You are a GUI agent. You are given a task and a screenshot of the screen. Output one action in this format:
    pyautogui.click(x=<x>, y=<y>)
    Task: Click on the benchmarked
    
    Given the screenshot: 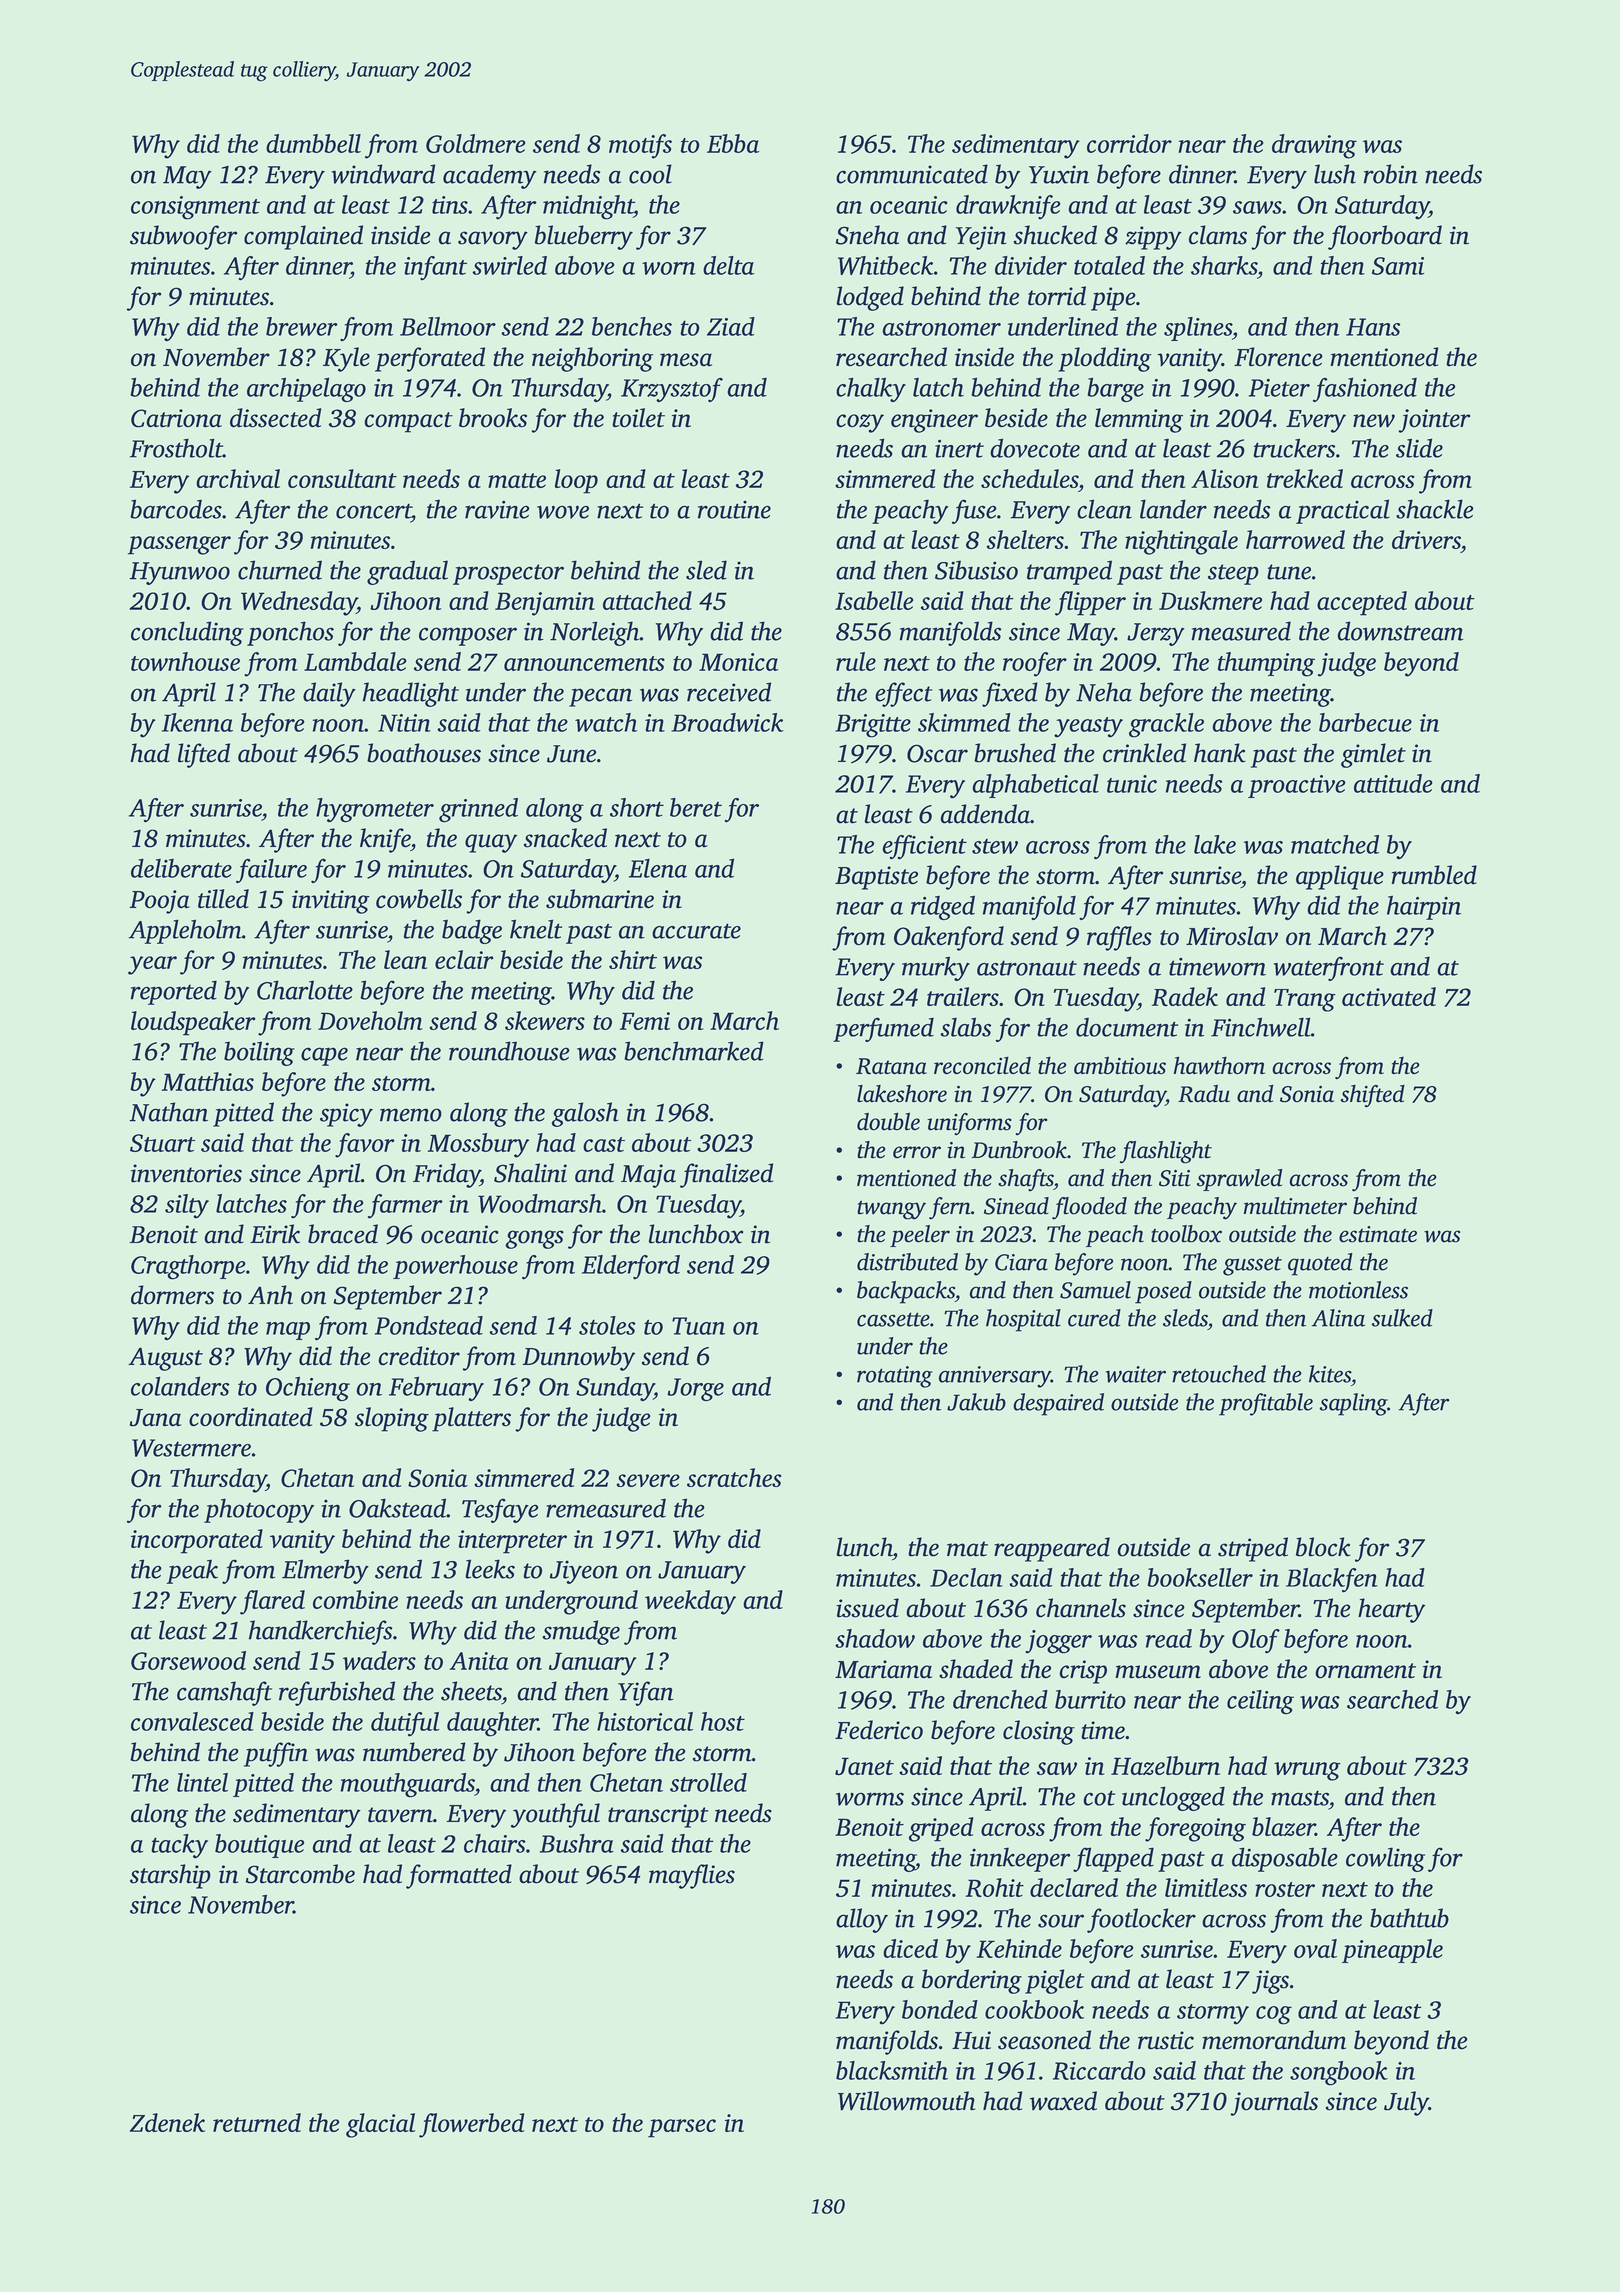 What is the action you would take?
    pyautogui.click(x=694, y=1051)
